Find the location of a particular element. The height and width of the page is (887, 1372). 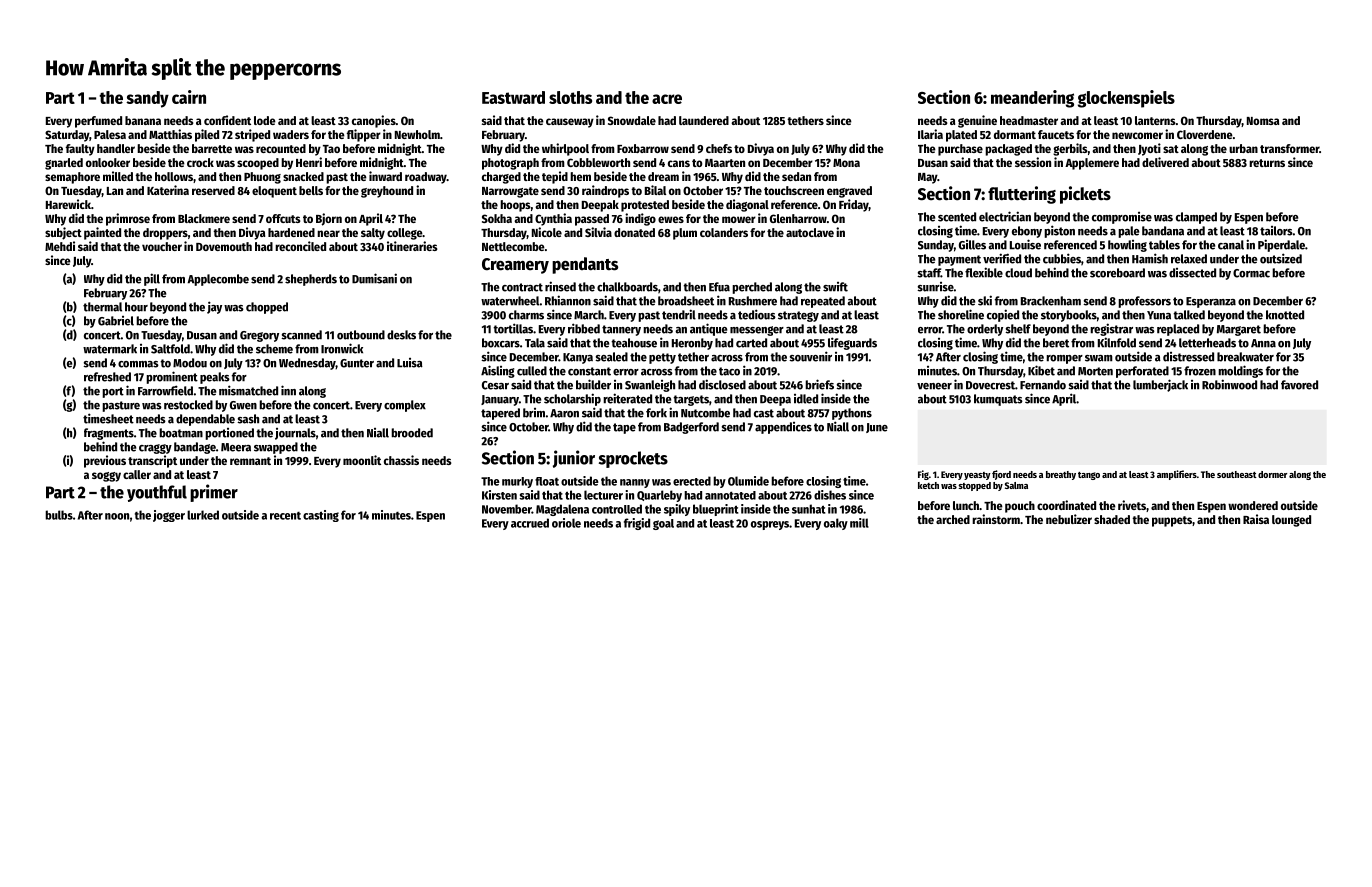

boatman is located at coordinates (181, 433).
